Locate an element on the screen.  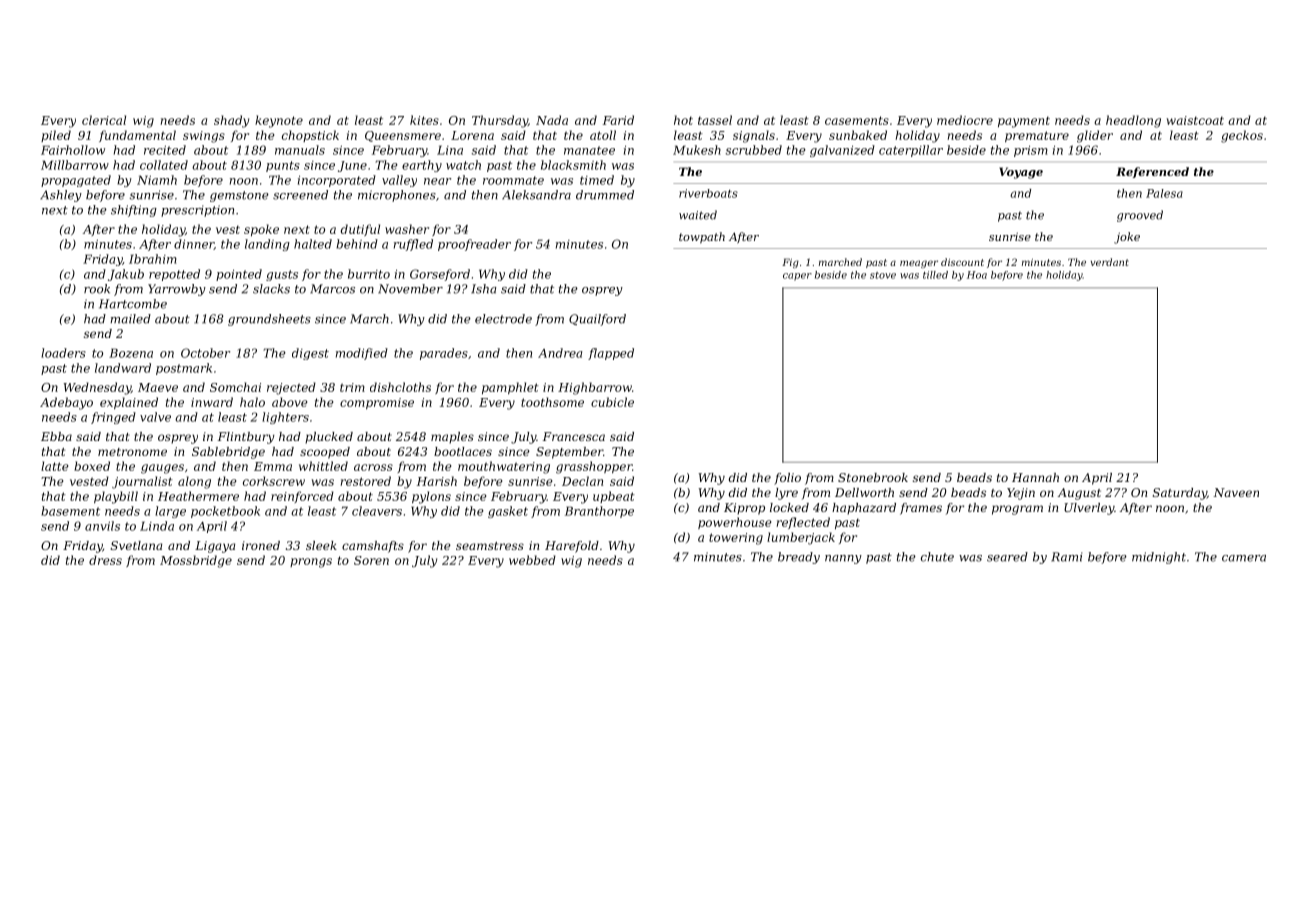
cubicle is located at coordinates (612, 402).
